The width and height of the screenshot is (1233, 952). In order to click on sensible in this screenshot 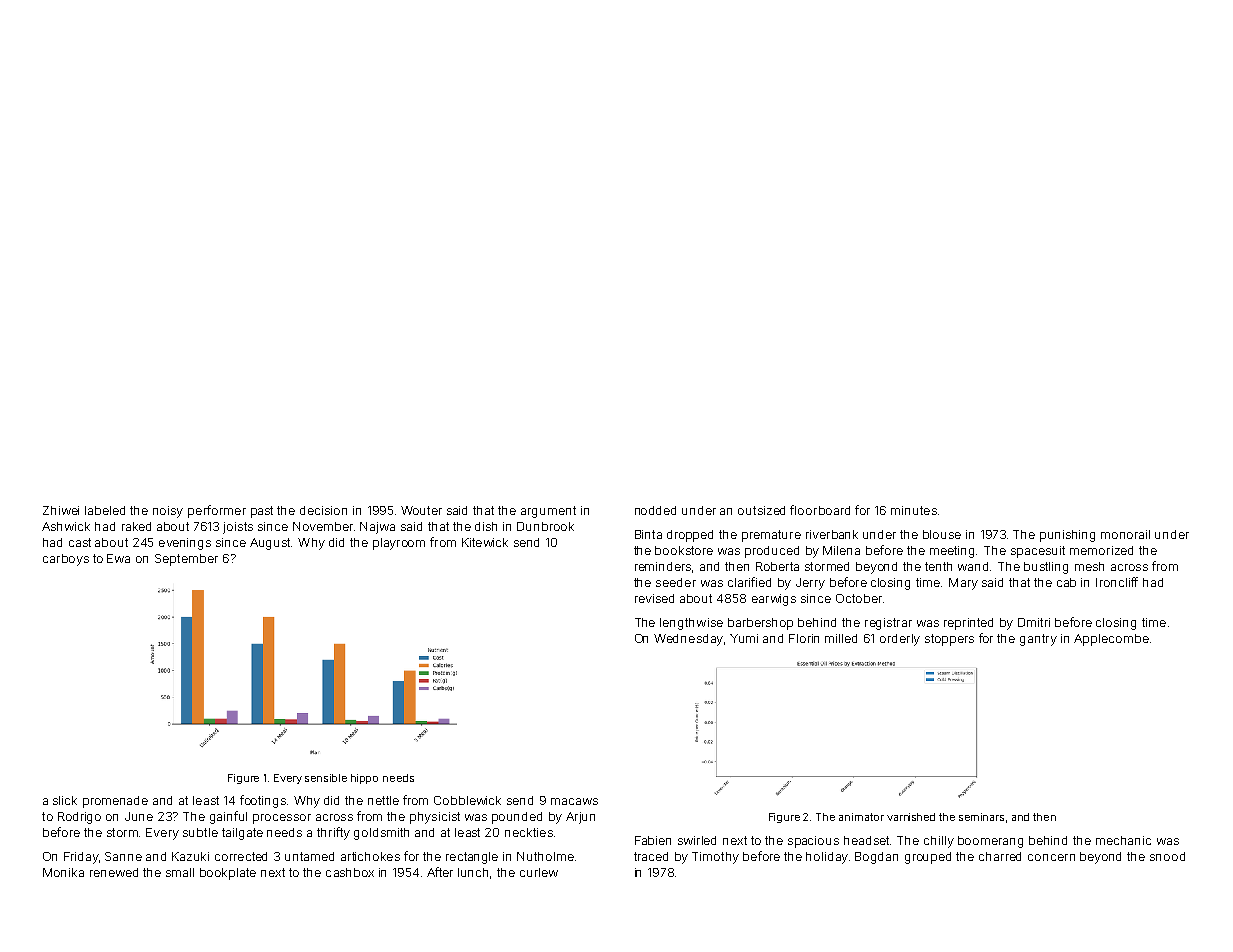, I will do `click(326, 778)`.
